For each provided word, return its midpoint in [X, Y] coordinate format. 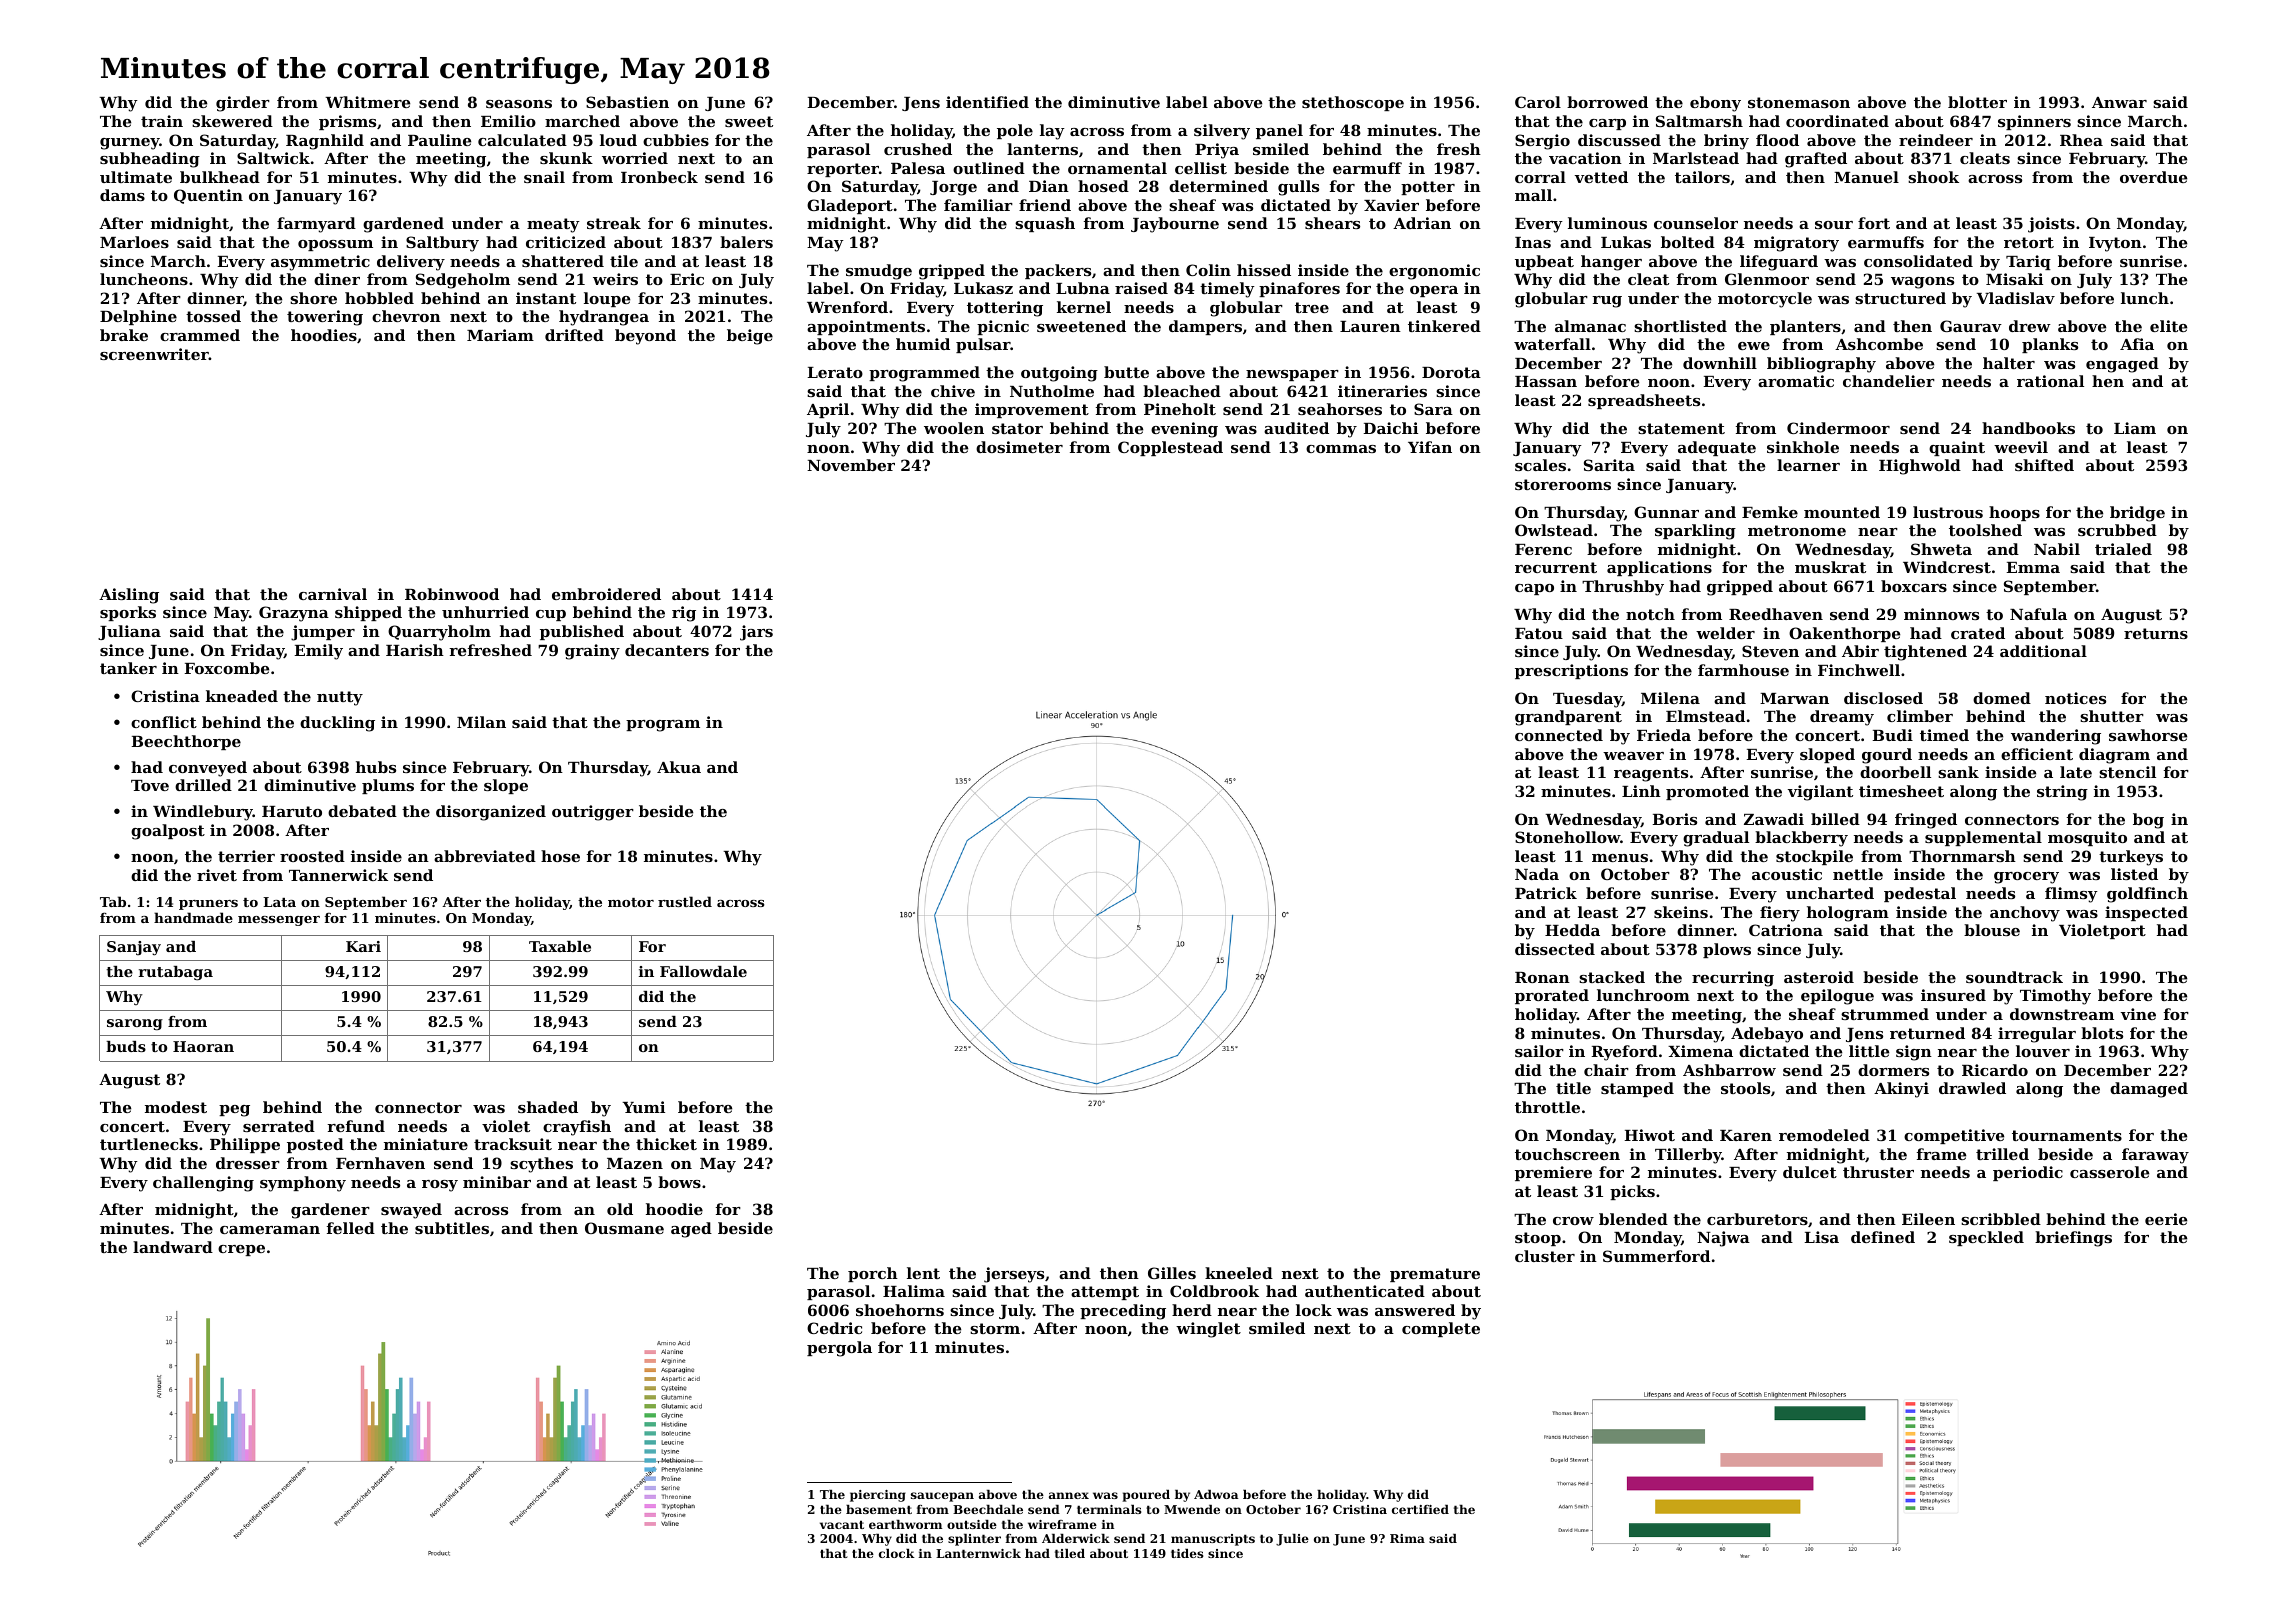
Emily [318, 652]
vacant [842, 1524]
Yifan [1430, 447]
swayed [411, 1211]
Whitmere [367, 102]
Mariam [500, 335]
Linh [1641, 791]
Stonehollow [1567, 837]
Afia [2137, 344]
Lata [279, 902]
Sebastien [627, 102]
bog [2148, 821]
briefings [2073, 1239]
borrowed [1607, 102]
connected [1559, 735]
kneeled [1239, 1273]
